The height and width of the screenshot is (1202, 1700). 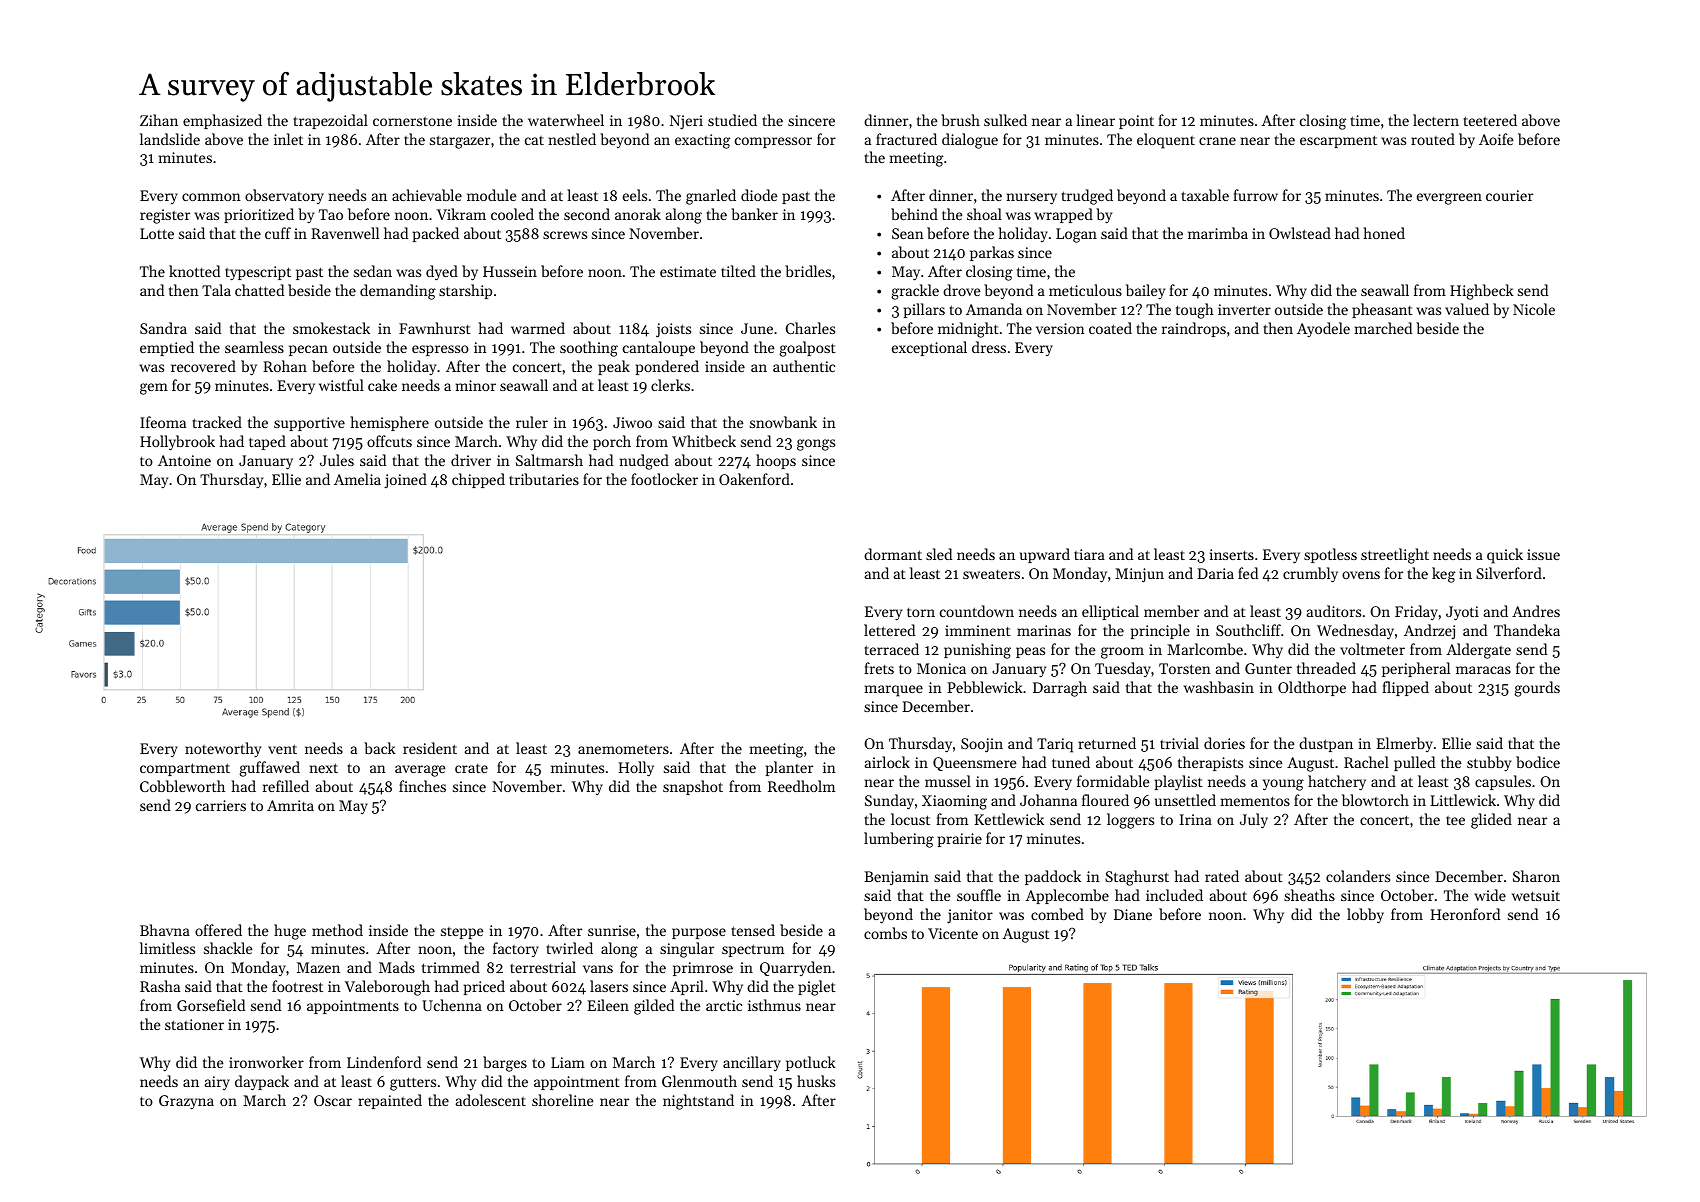 What do you see at coordinates (801, 786) in the screenshot?
I see `Reedholm` at bounding box center [801, 786].
